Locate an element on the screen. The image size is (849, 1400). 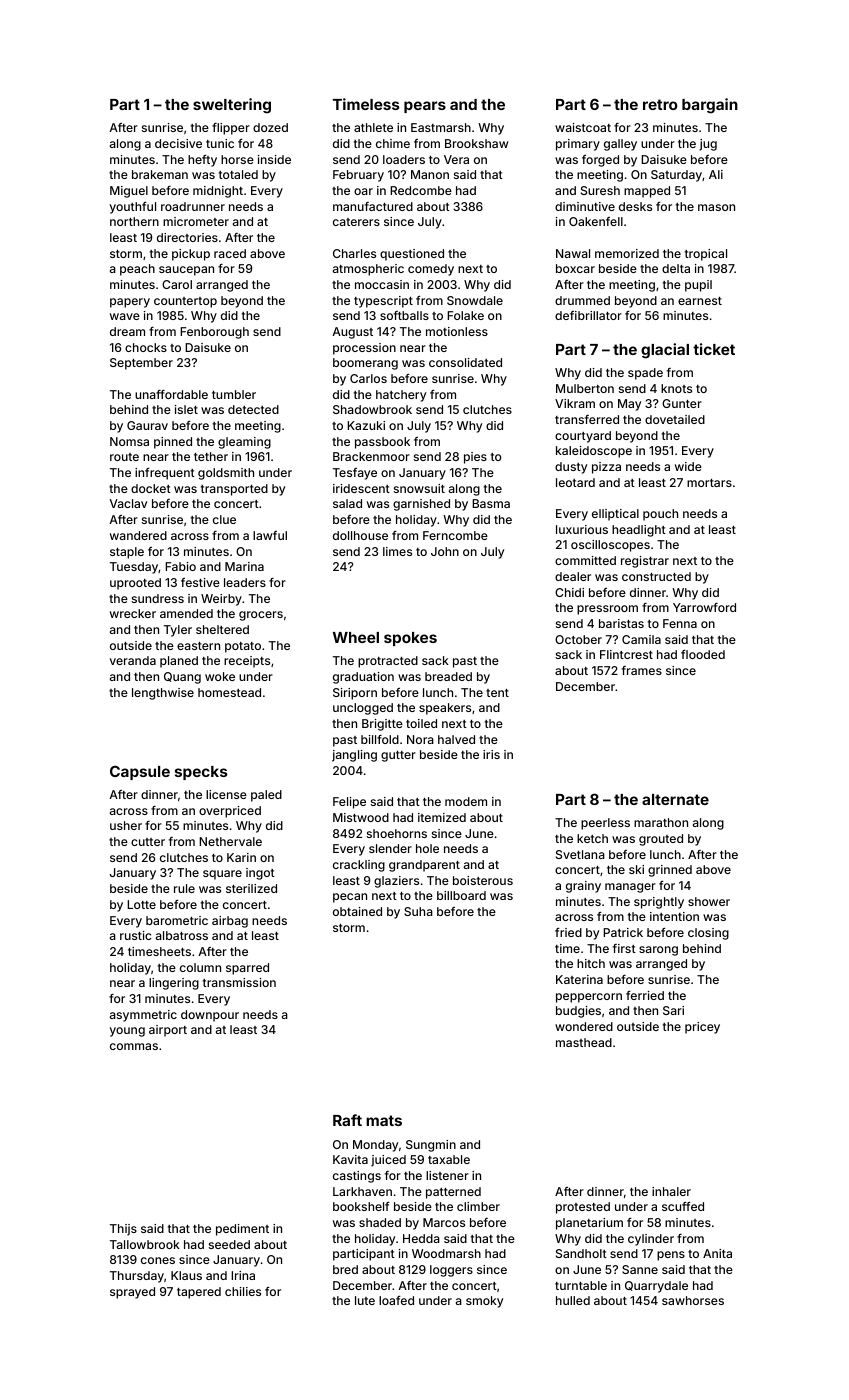
sarong is located at coordinates (658, 951).
